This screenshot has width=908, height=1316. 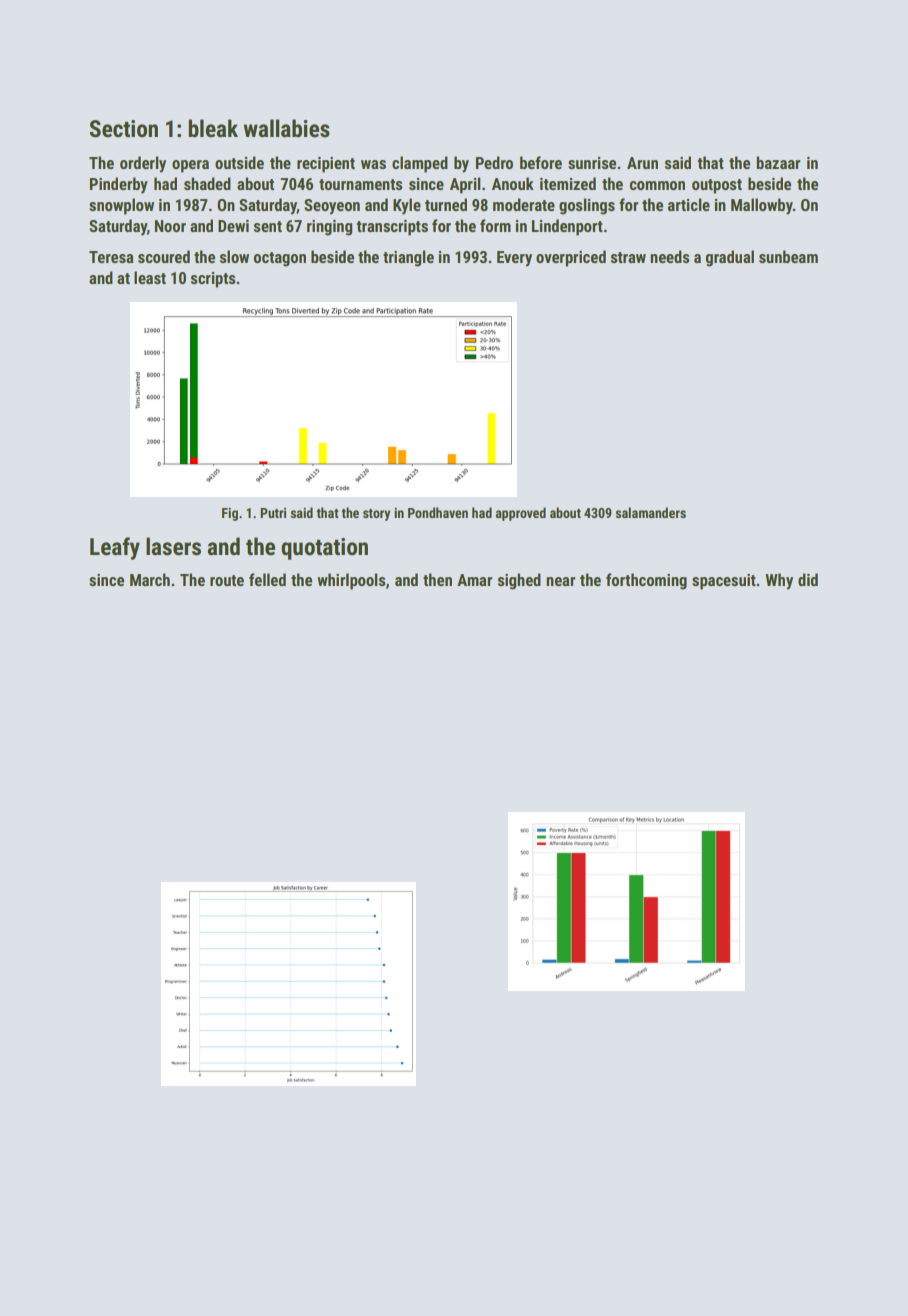 I want to click on Anouk, so click(x=513, y=183).
